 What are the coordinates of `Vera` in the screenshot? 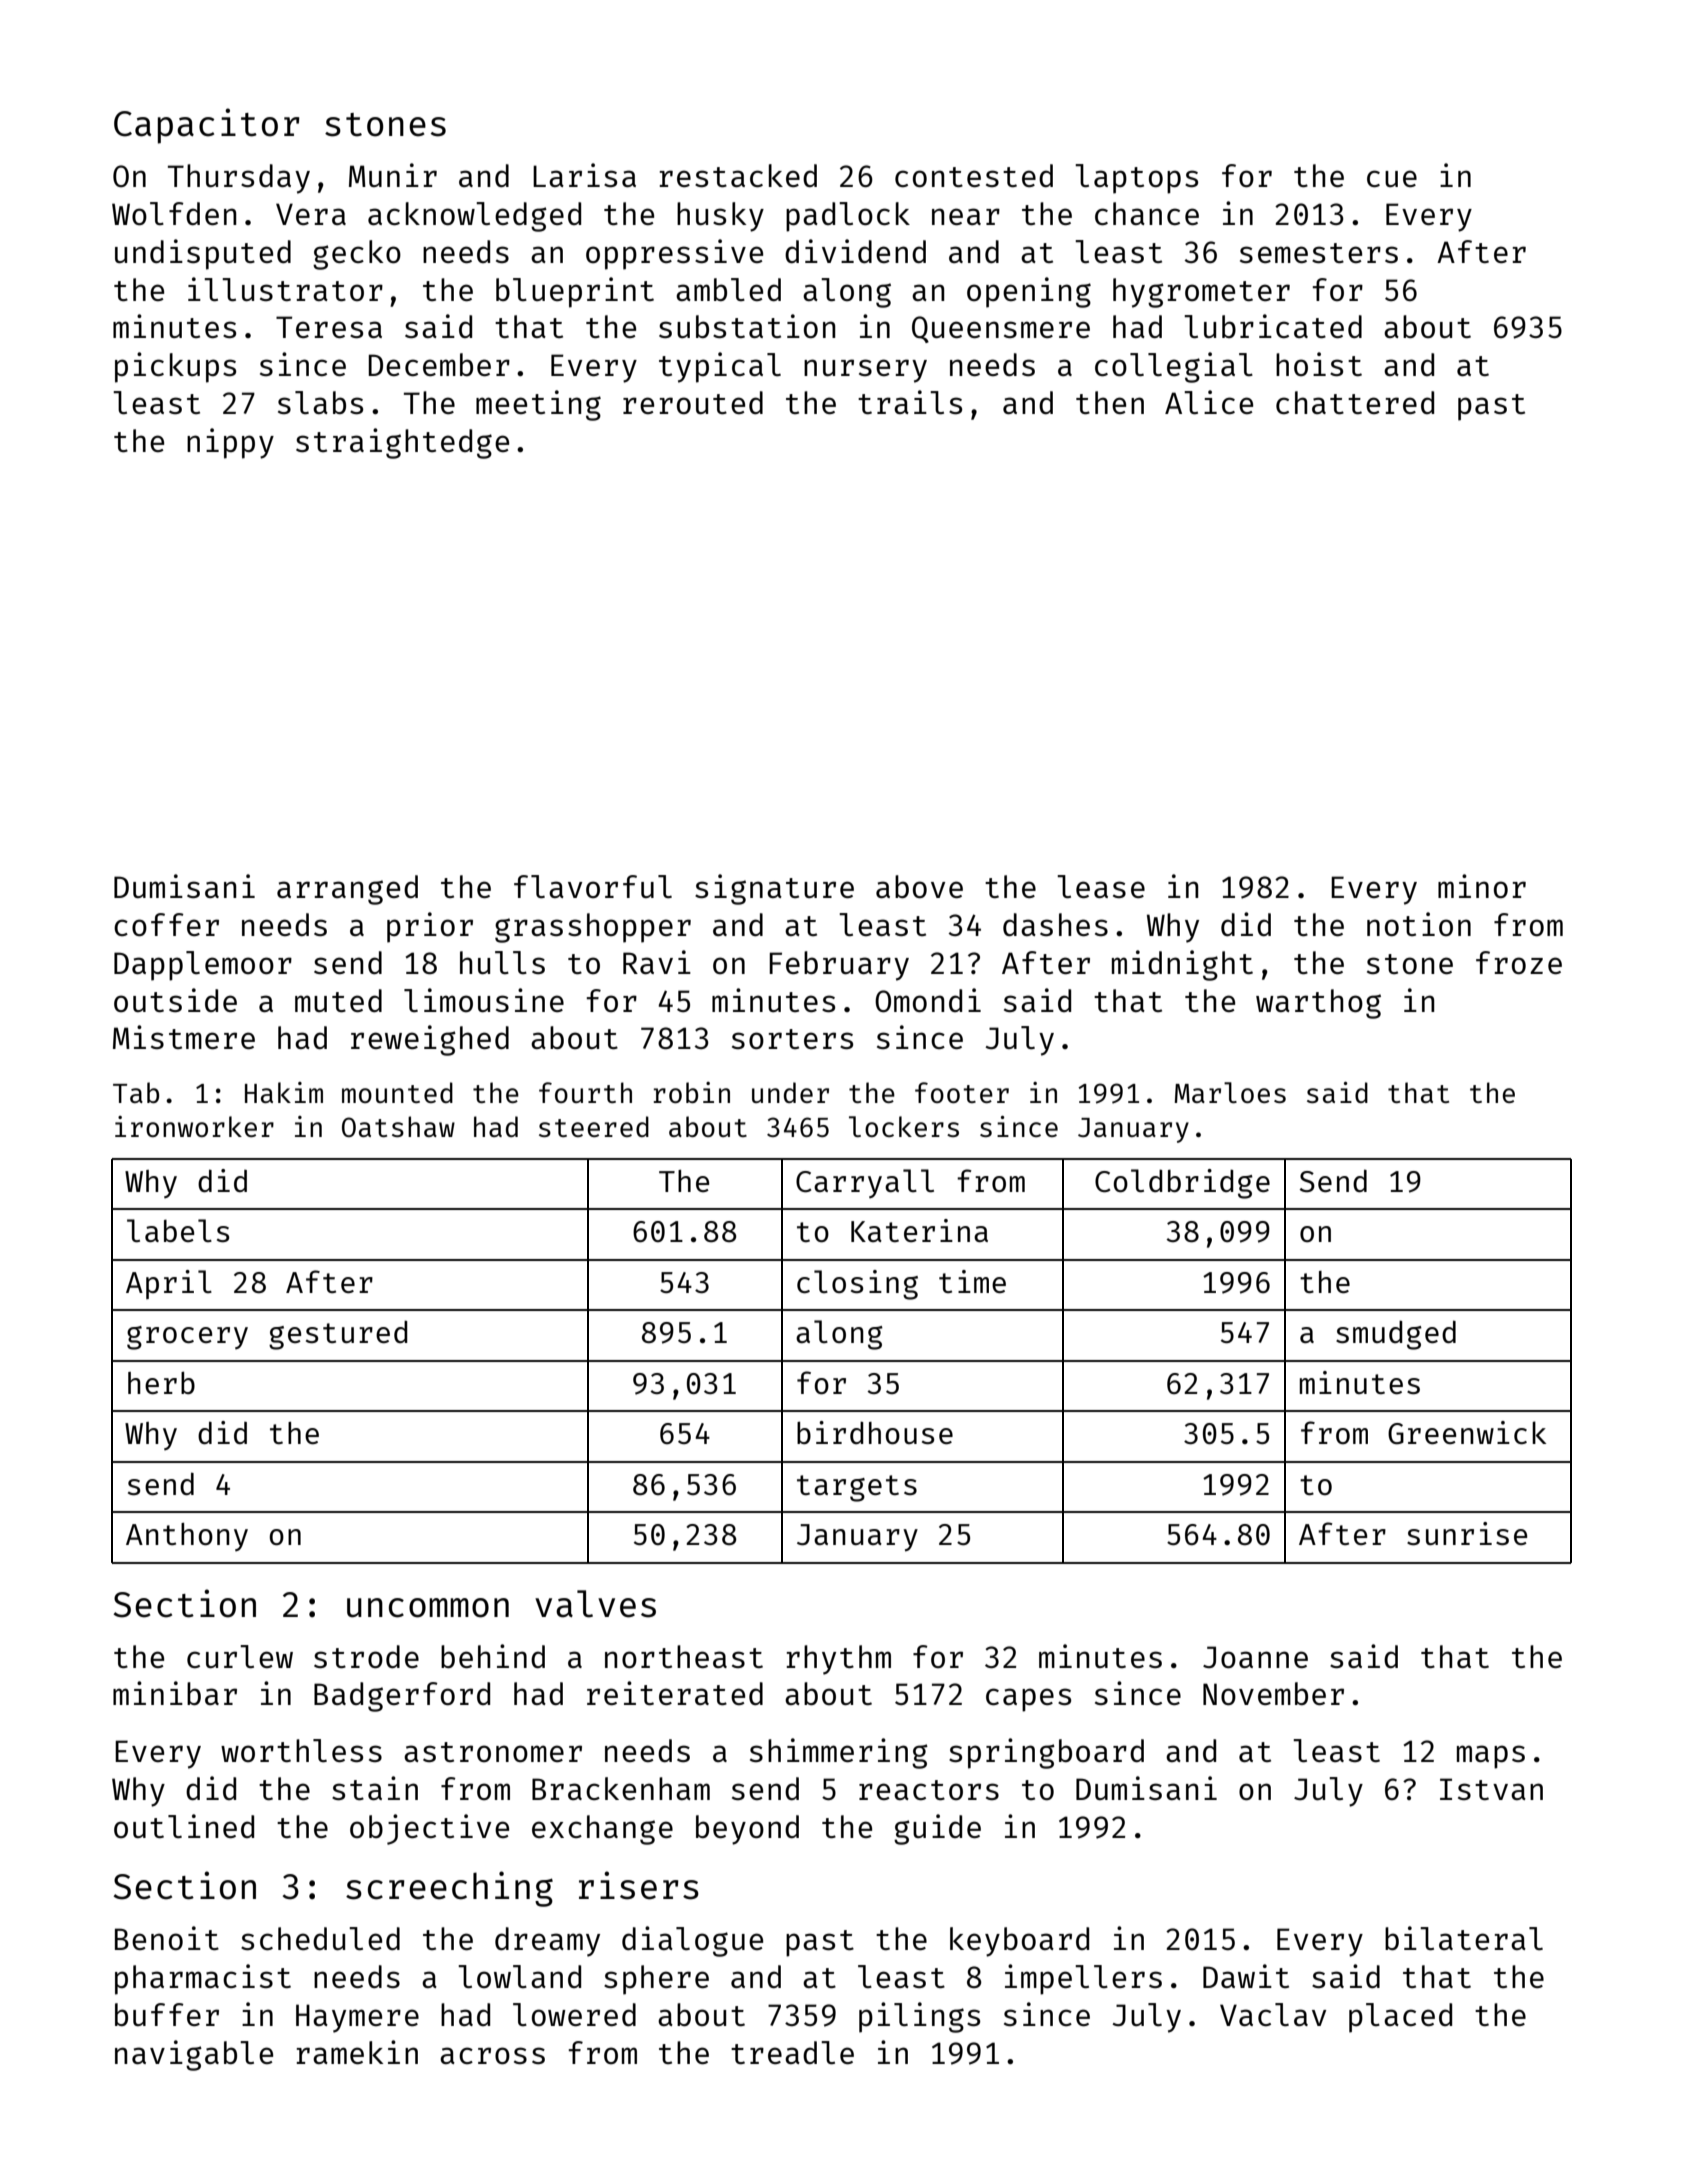 It's located at (311, 214).
